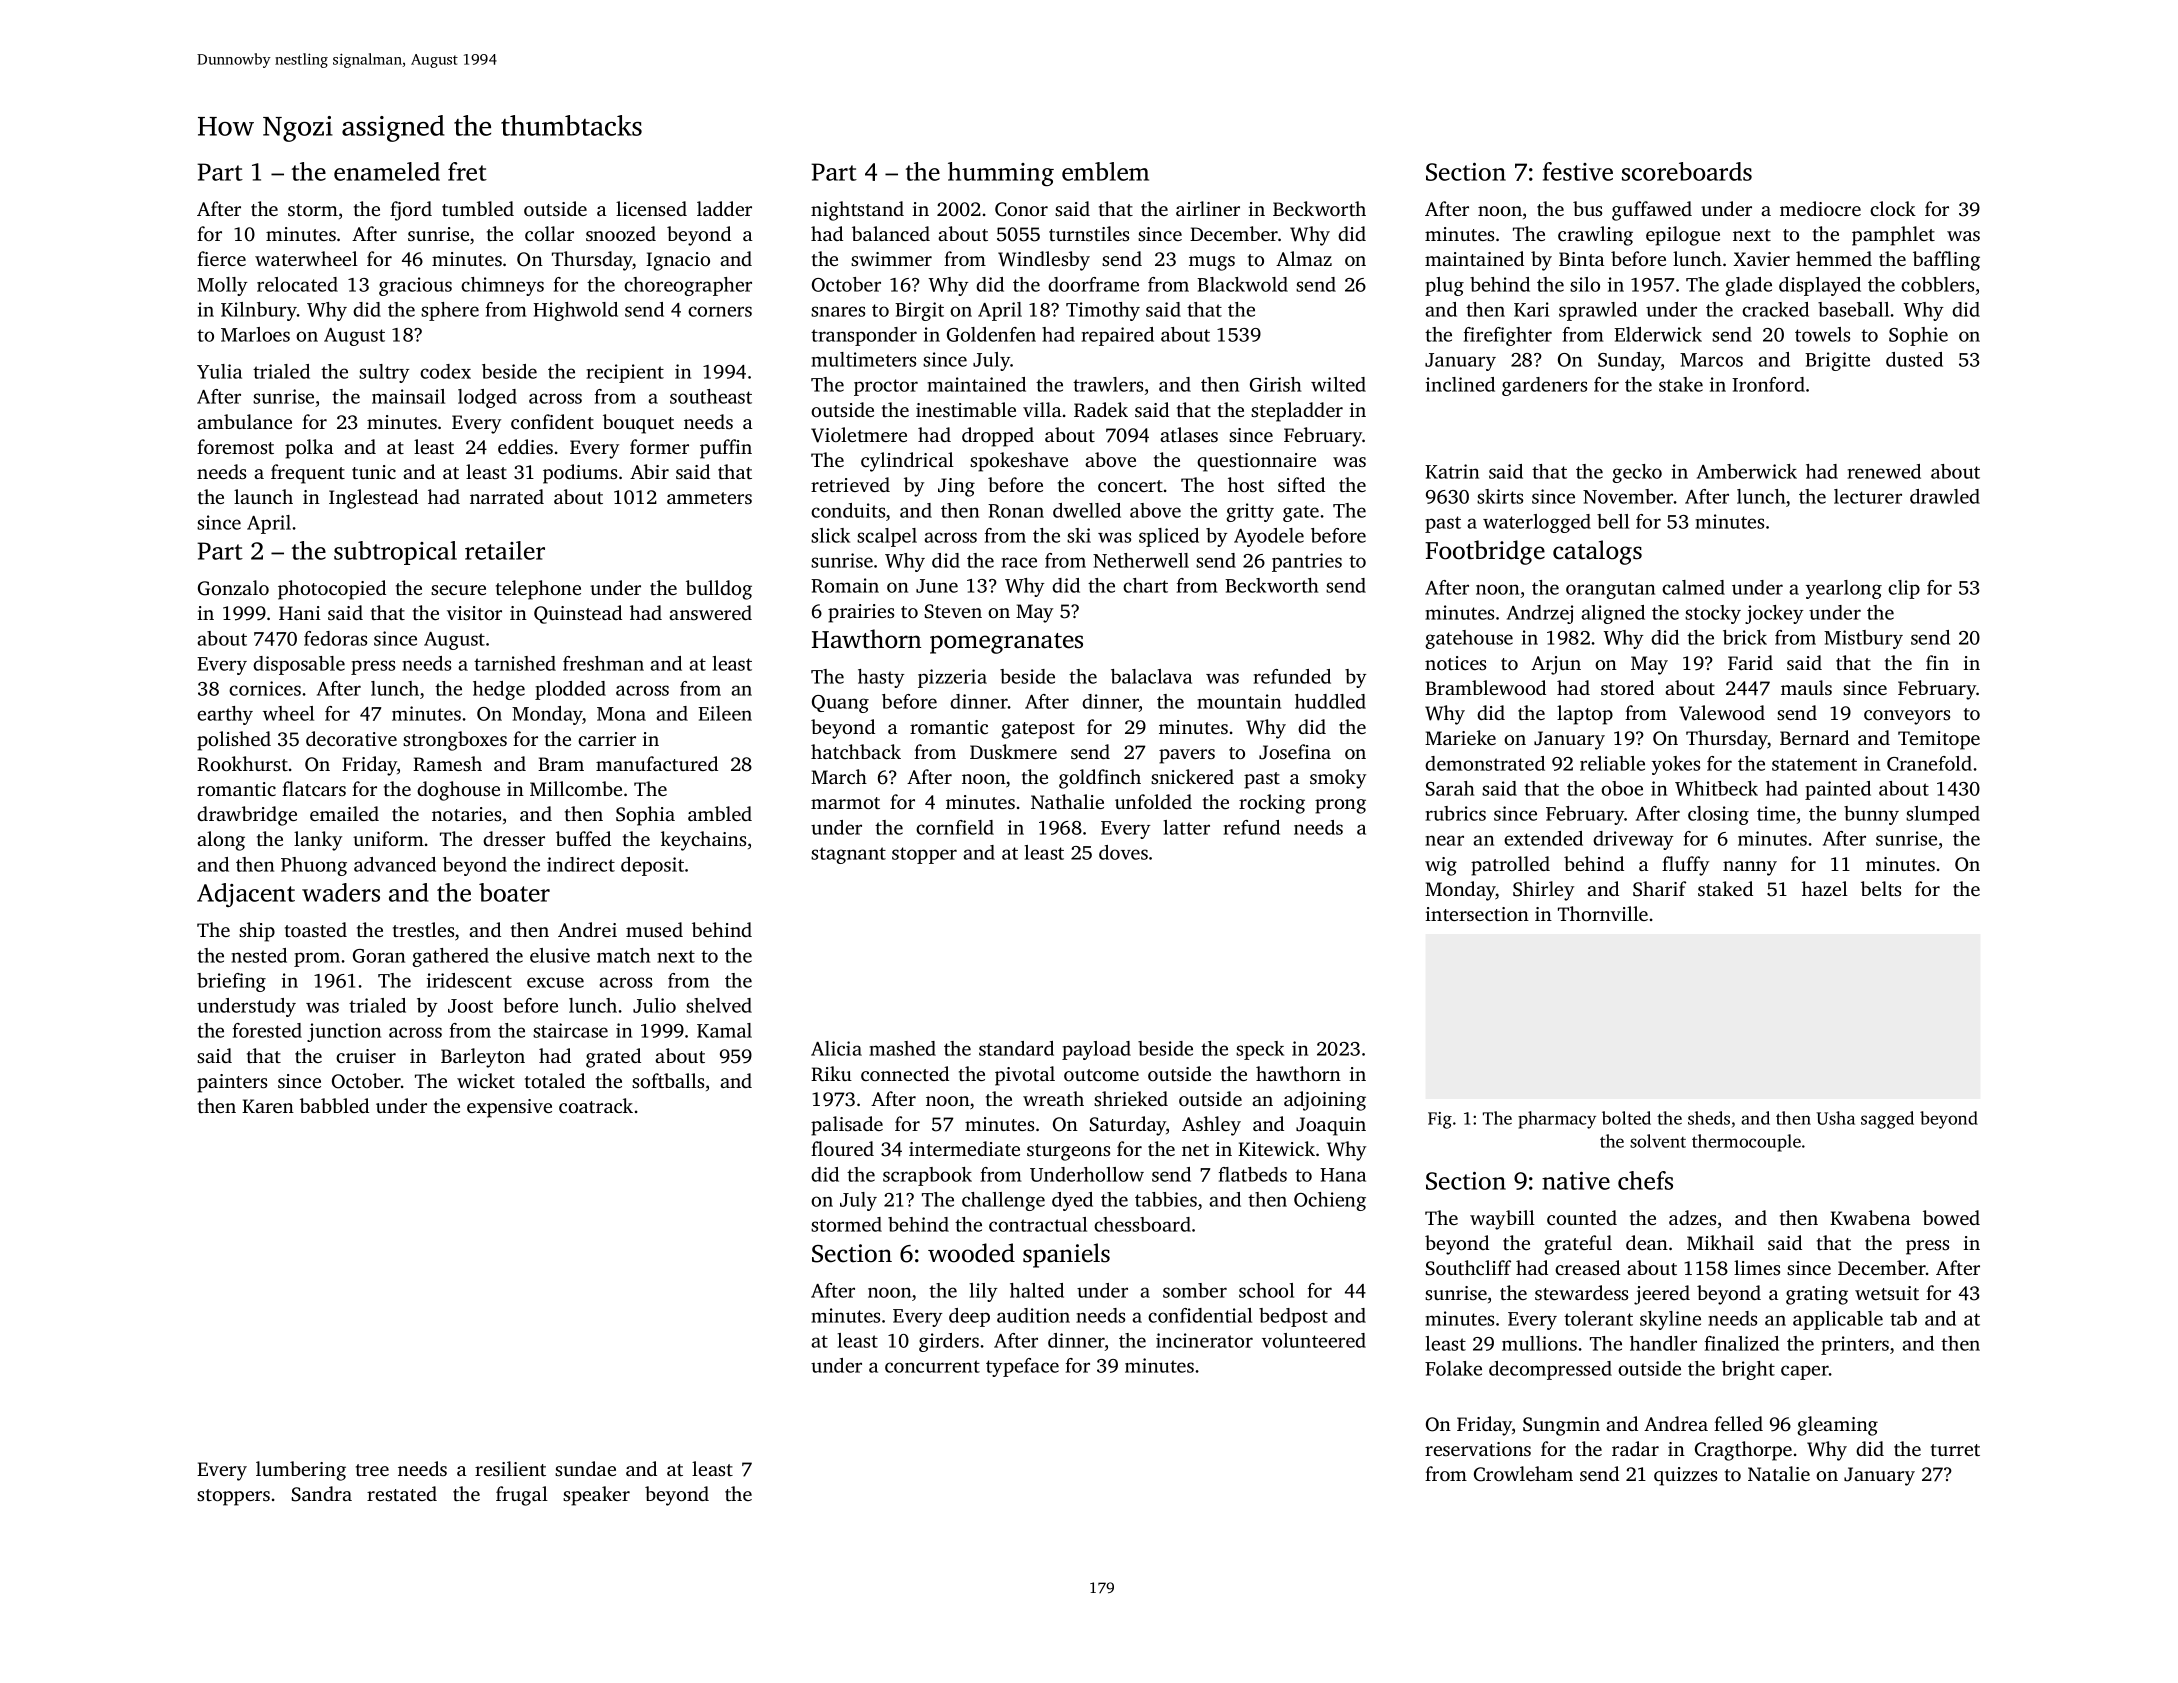 The image size is (2178, 1683). Describe the element at coordinates (1907, 717) in the screenshot. I see `conveyors` at that location.
